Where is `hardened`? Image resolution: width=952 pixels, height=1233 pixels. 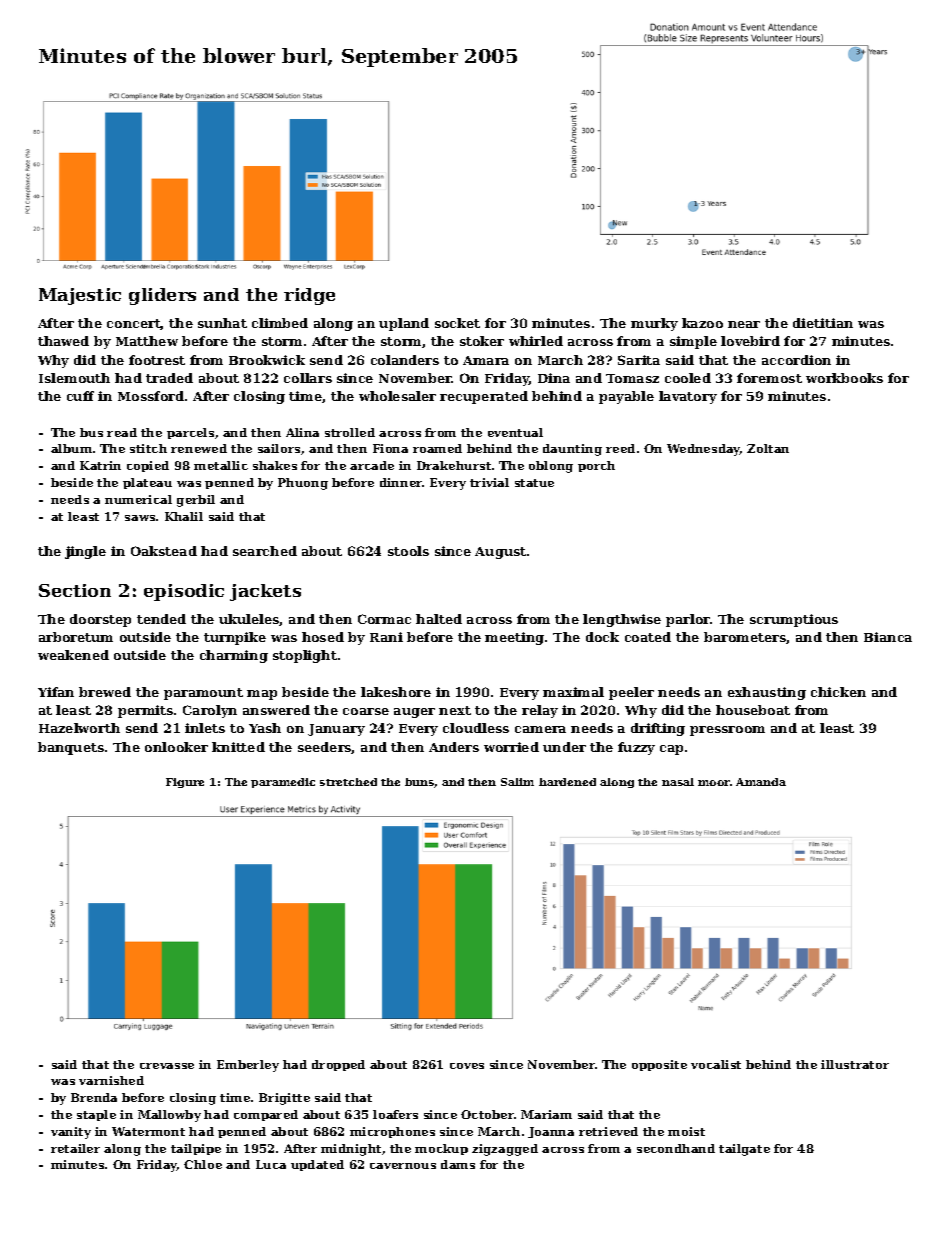
hardened is located at coordinates (567, 782).
